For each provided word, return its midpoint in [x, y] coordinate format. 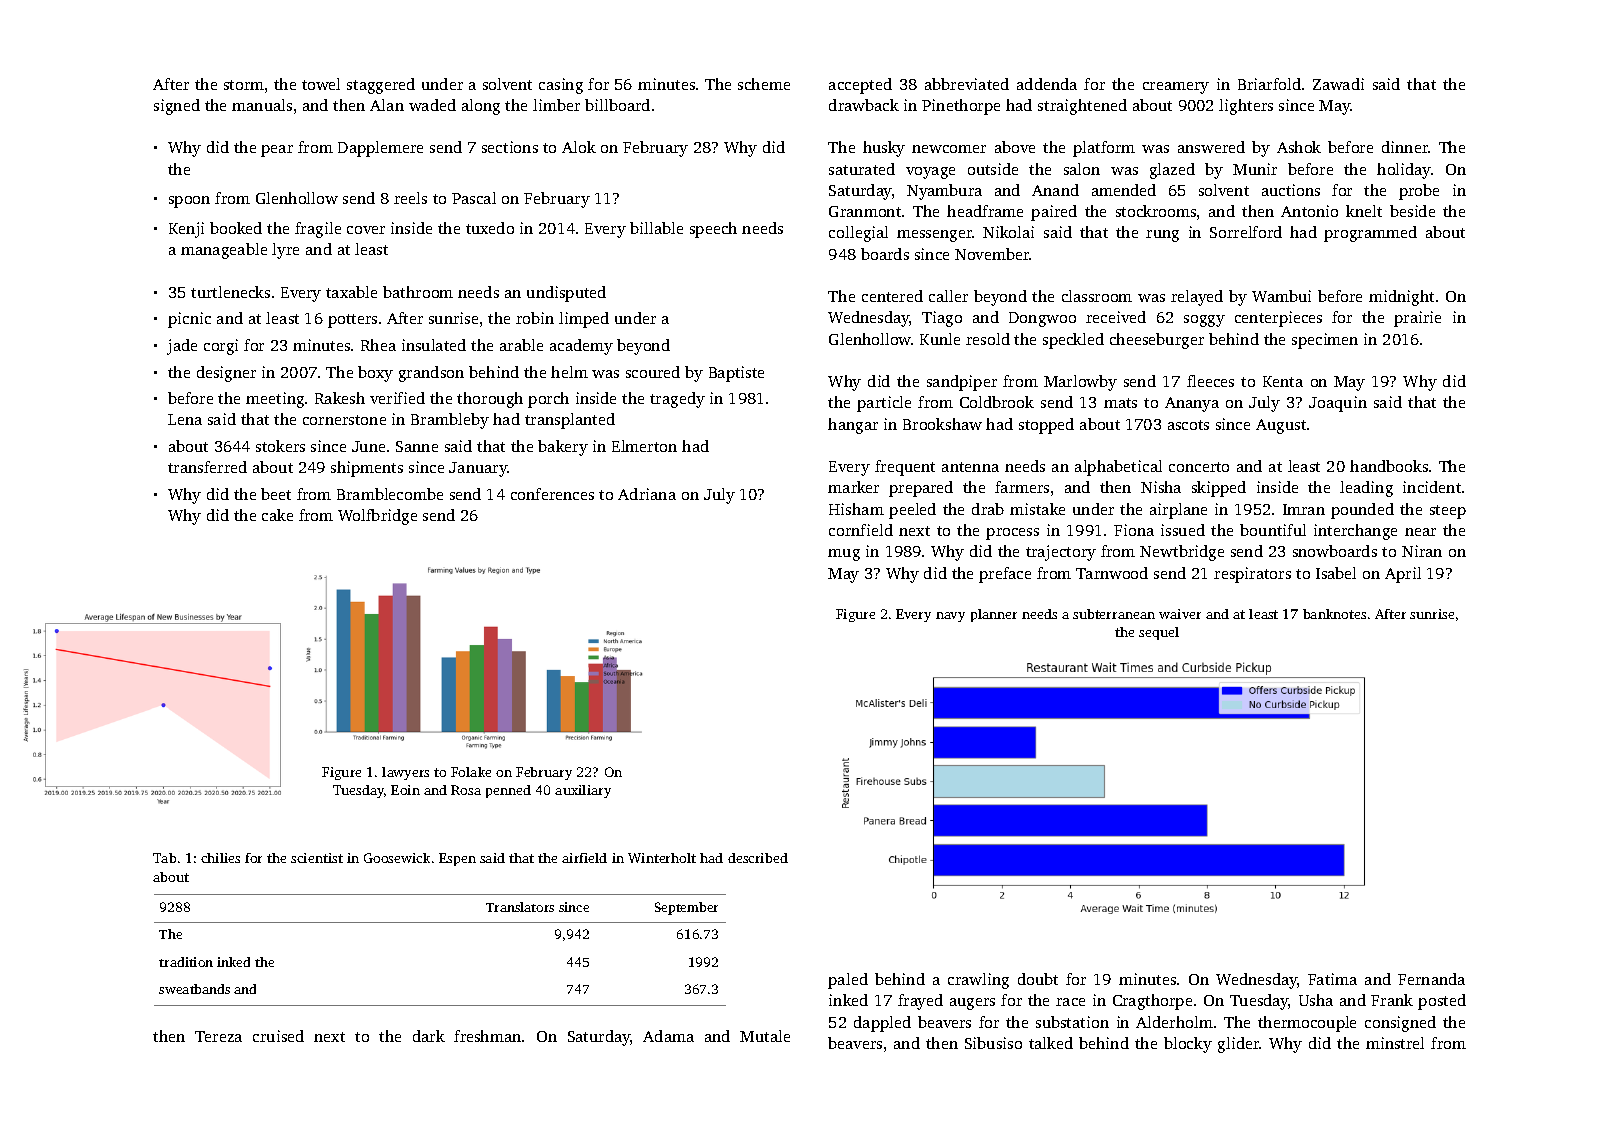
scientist [317, 858]
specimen [1325, 341]
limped [584, 320]
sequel [1159, 633]
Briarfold [1269, 84]
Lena [185, 419]
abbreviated [967, 84]
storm [244, 85]
